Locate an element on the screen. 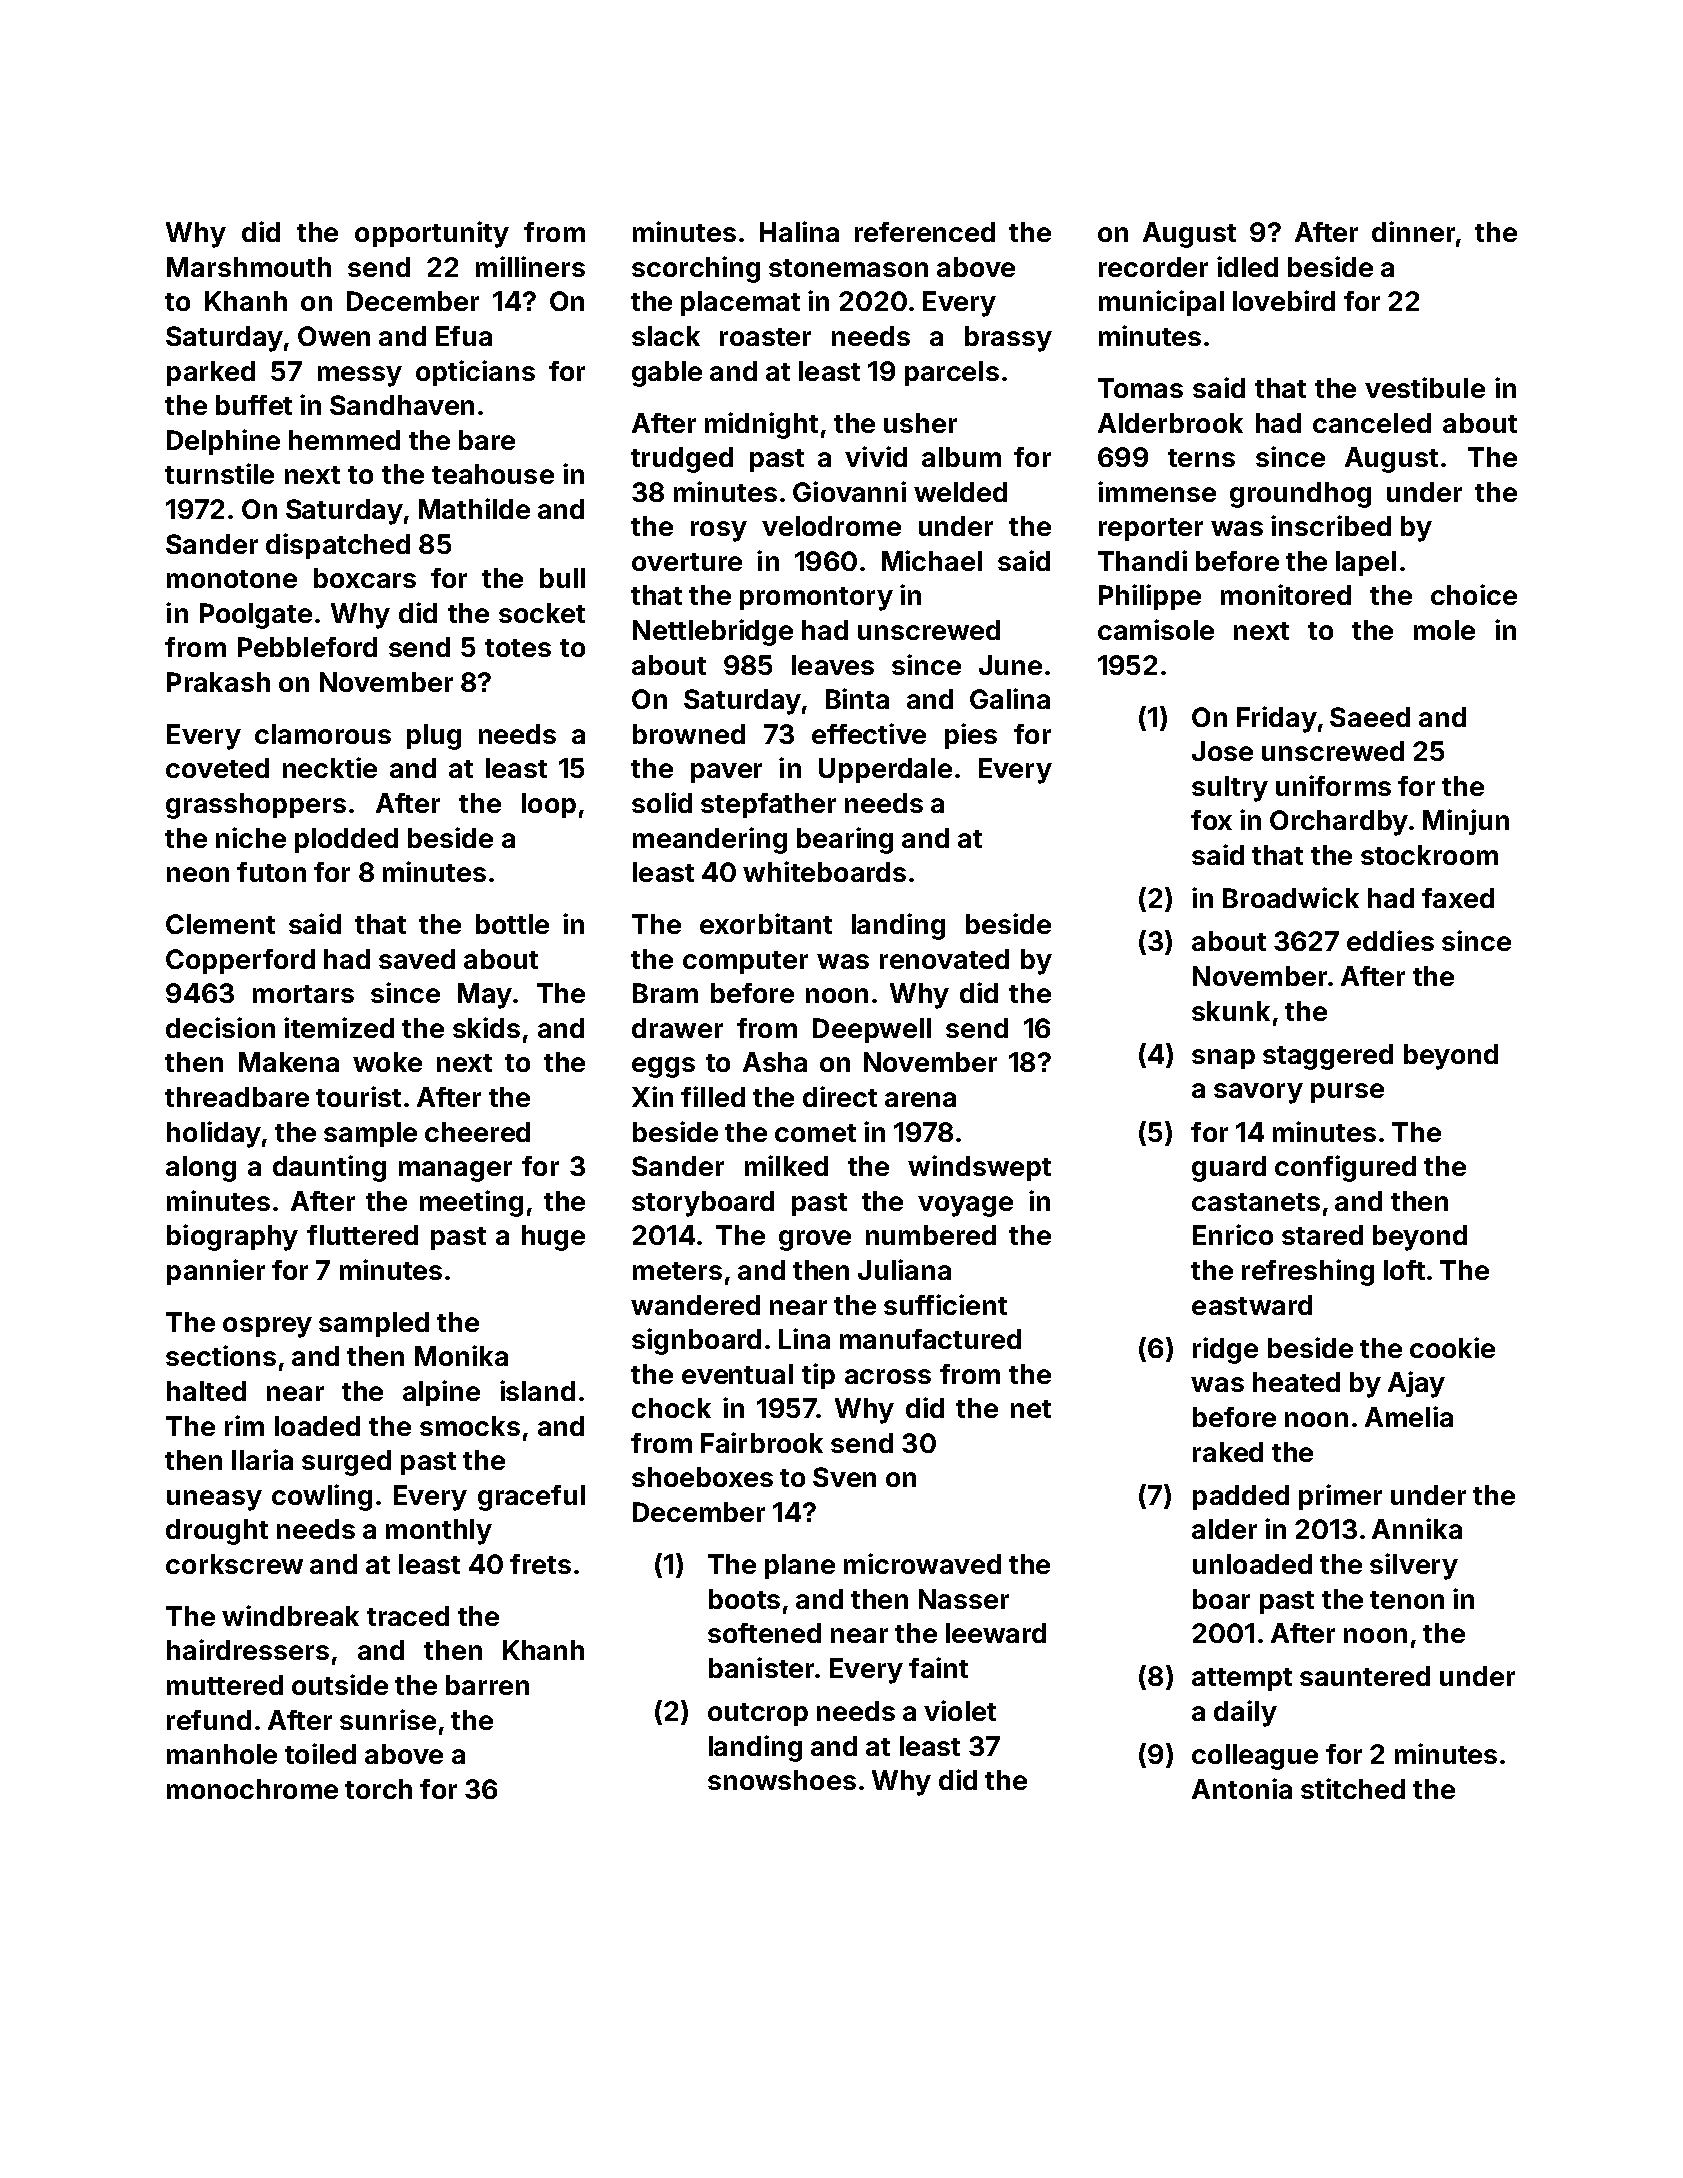 The width and height of the screenshot is (1683, 2178). June is located at coordinates (1010, 665).
